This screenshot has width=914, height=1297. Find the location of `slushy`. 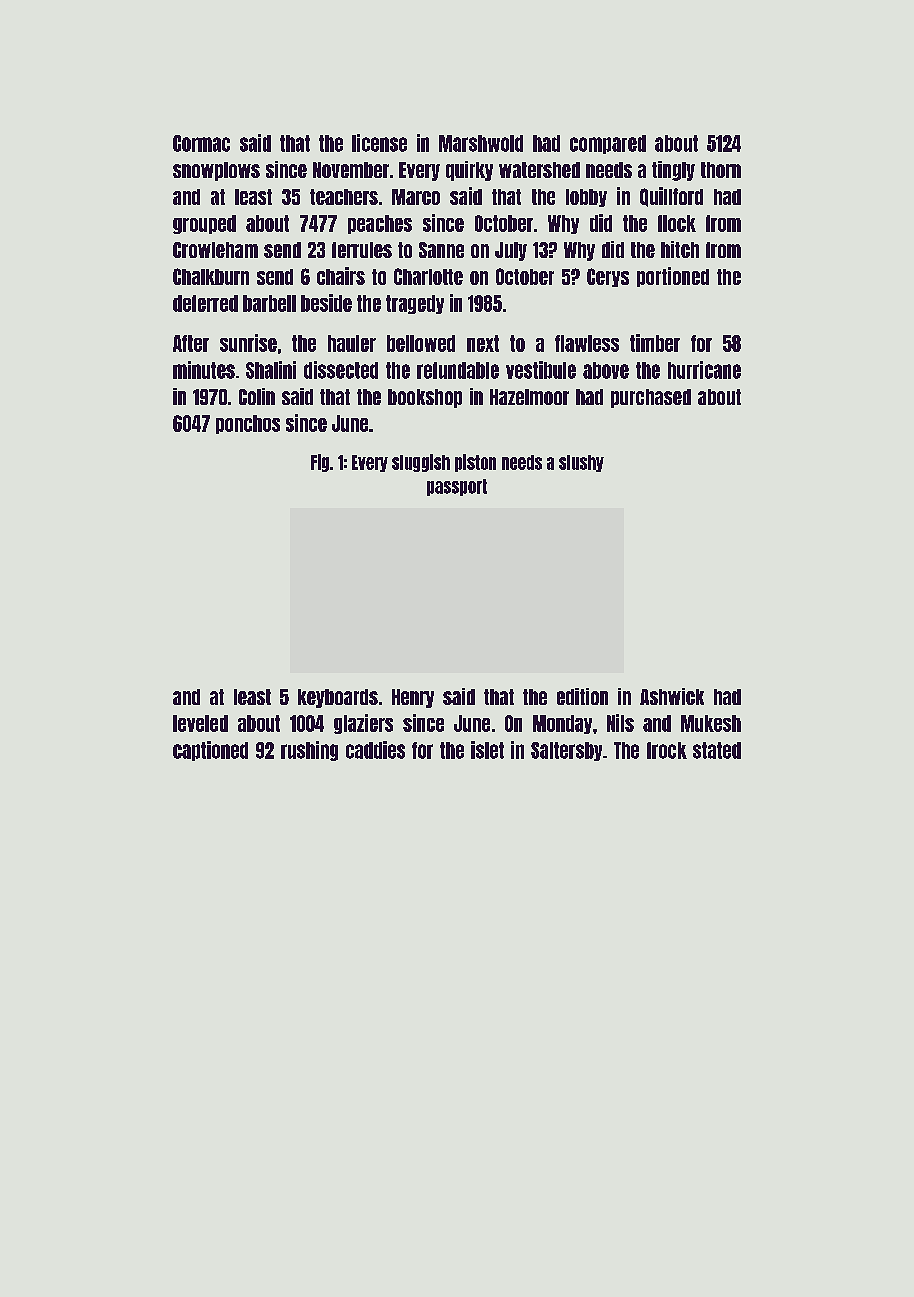

slushy is located at coordinates (581, 463).
